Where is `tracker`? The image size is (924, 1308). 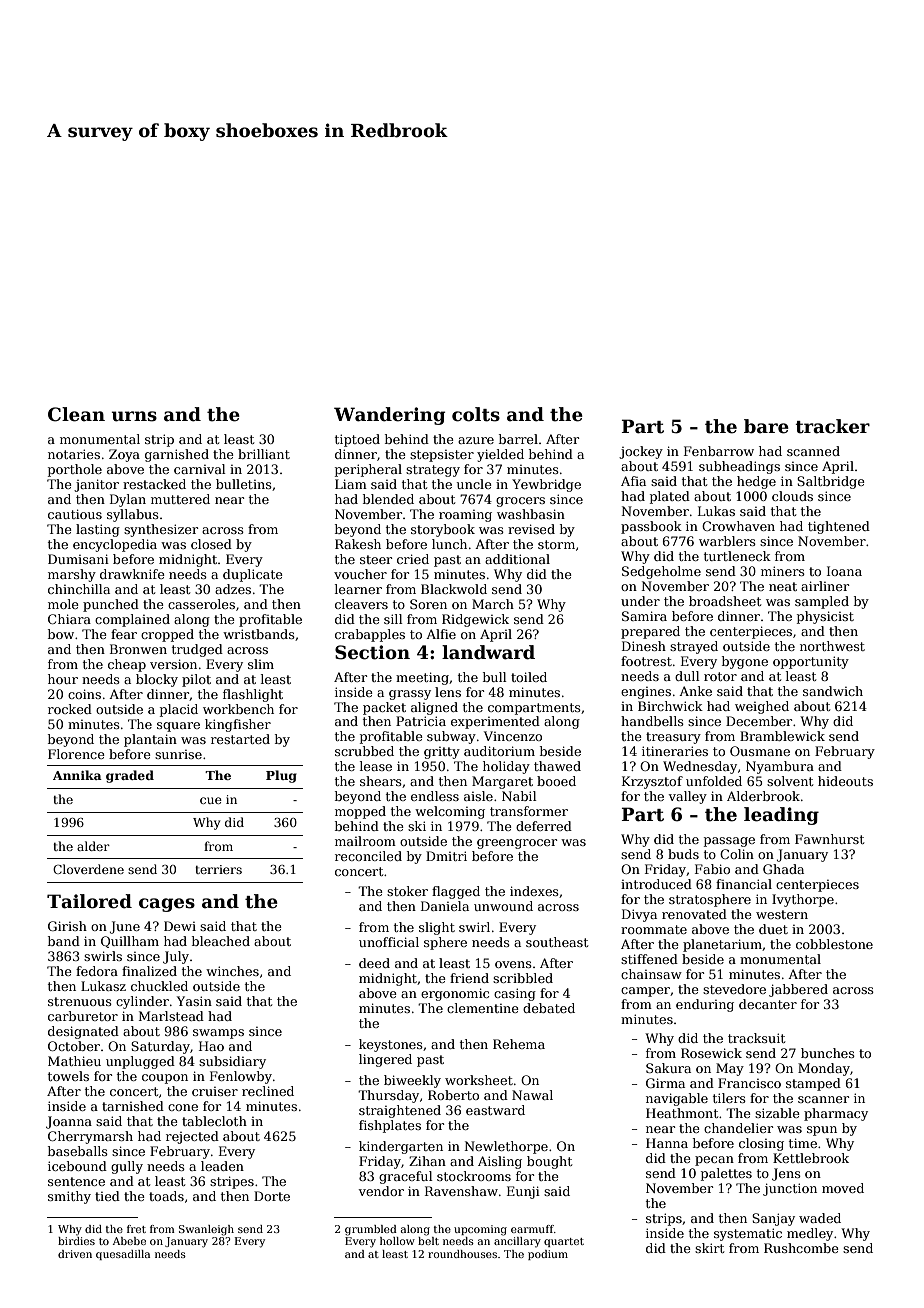 tracker is located at coordinates (832, 426).
